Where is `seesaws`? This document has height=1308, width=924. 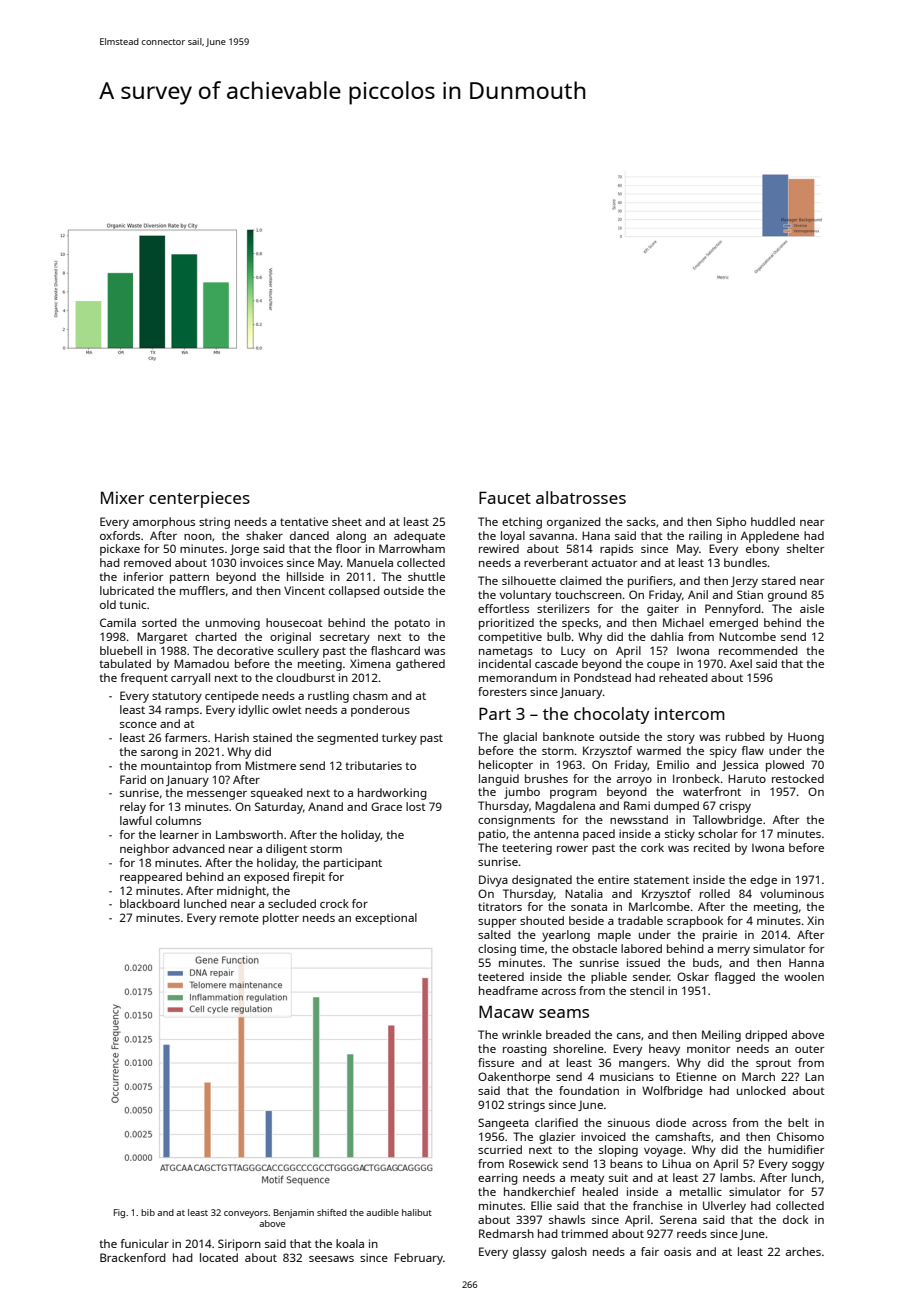 seesaws is located at coordinates (331, 1259).
